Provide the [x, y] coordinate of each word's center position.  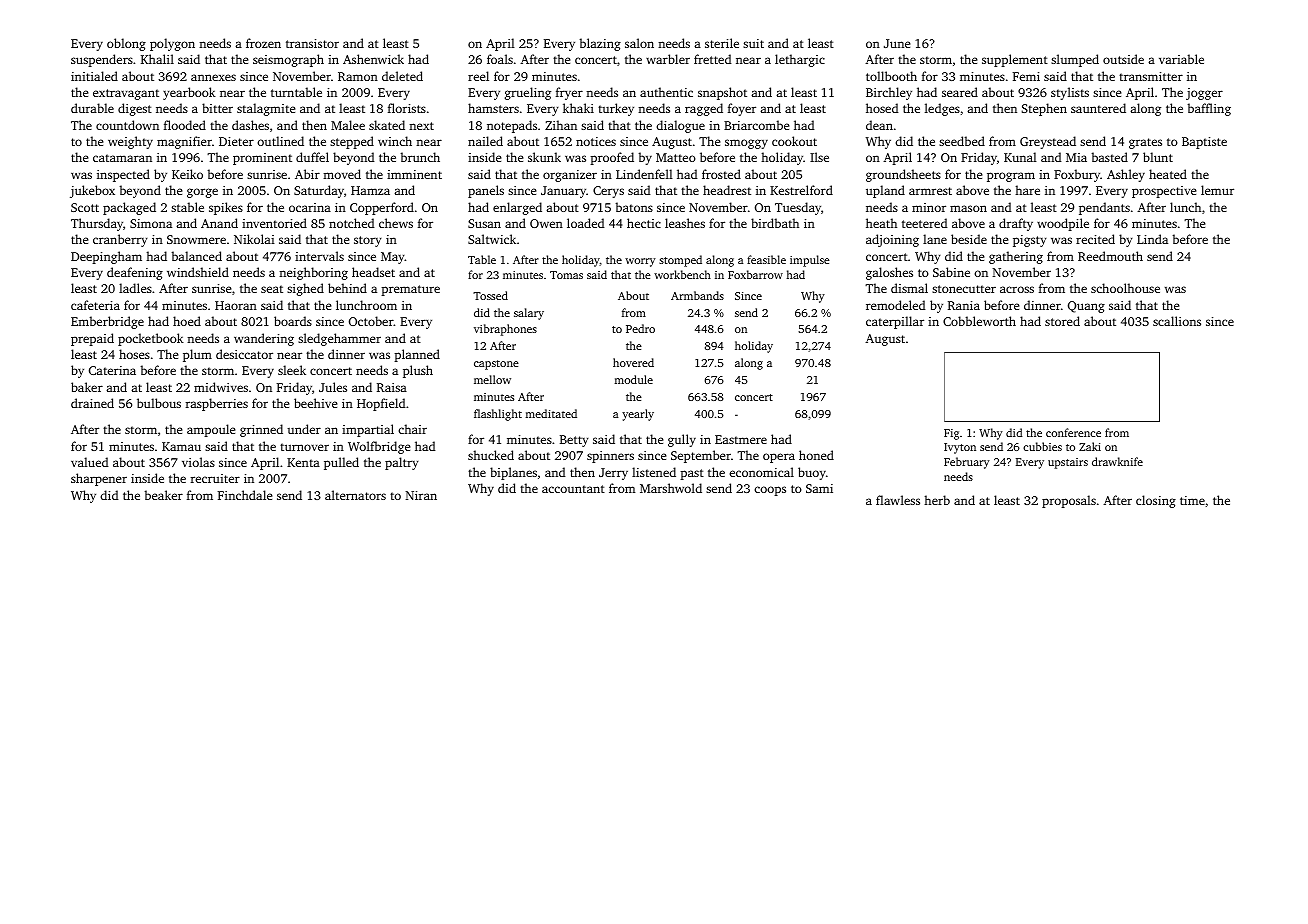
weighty [130, 142]
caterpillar [895, 322]
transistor [312, 43]
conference [1073, 432]
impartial [368, 430]
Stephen [1044, 109]
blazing [600, 44]
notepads [512, 126]
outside [1123, 59]
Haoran [236, 305]
